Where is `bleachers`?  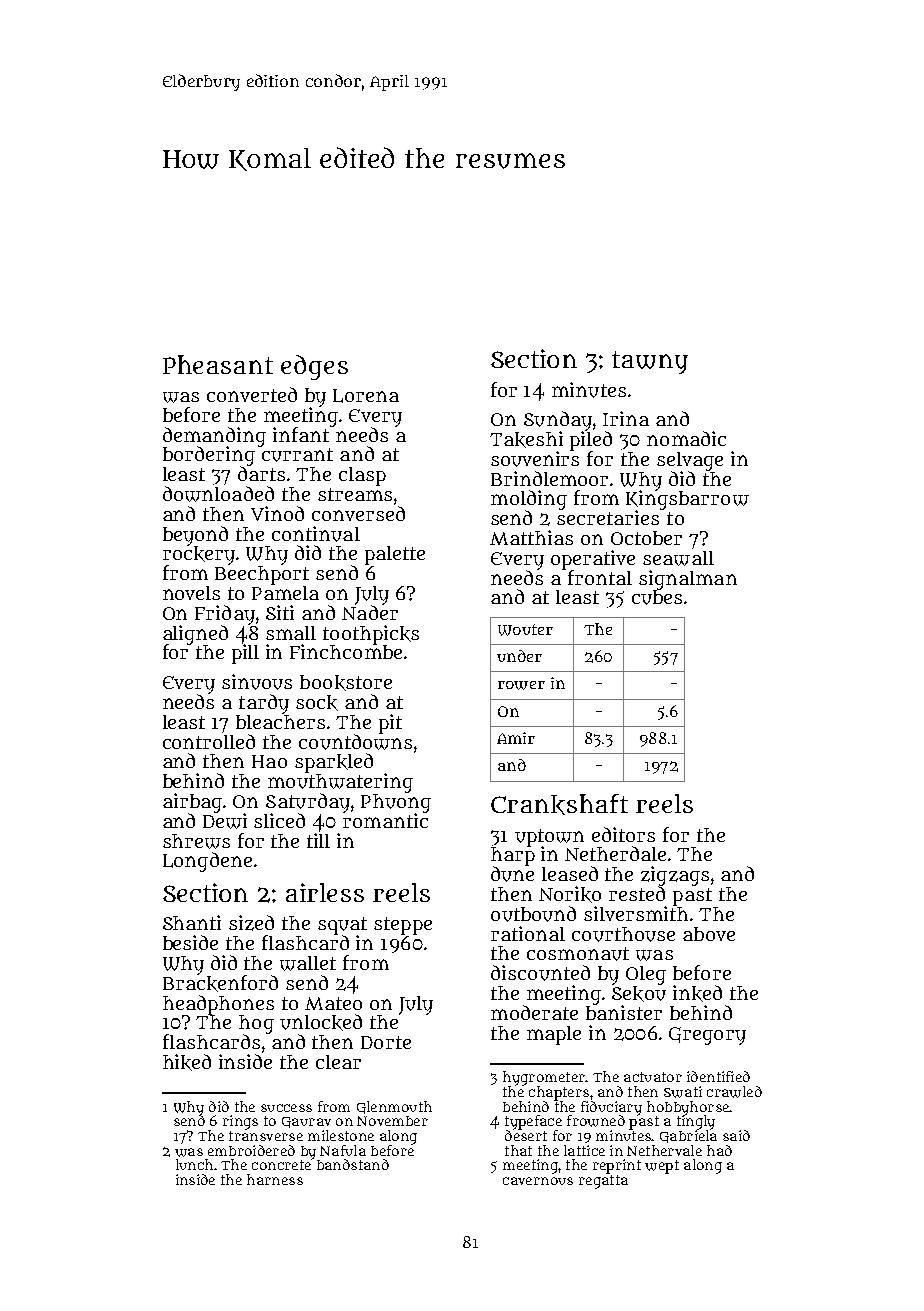 bleachers is located at coordinates (280, 722).
